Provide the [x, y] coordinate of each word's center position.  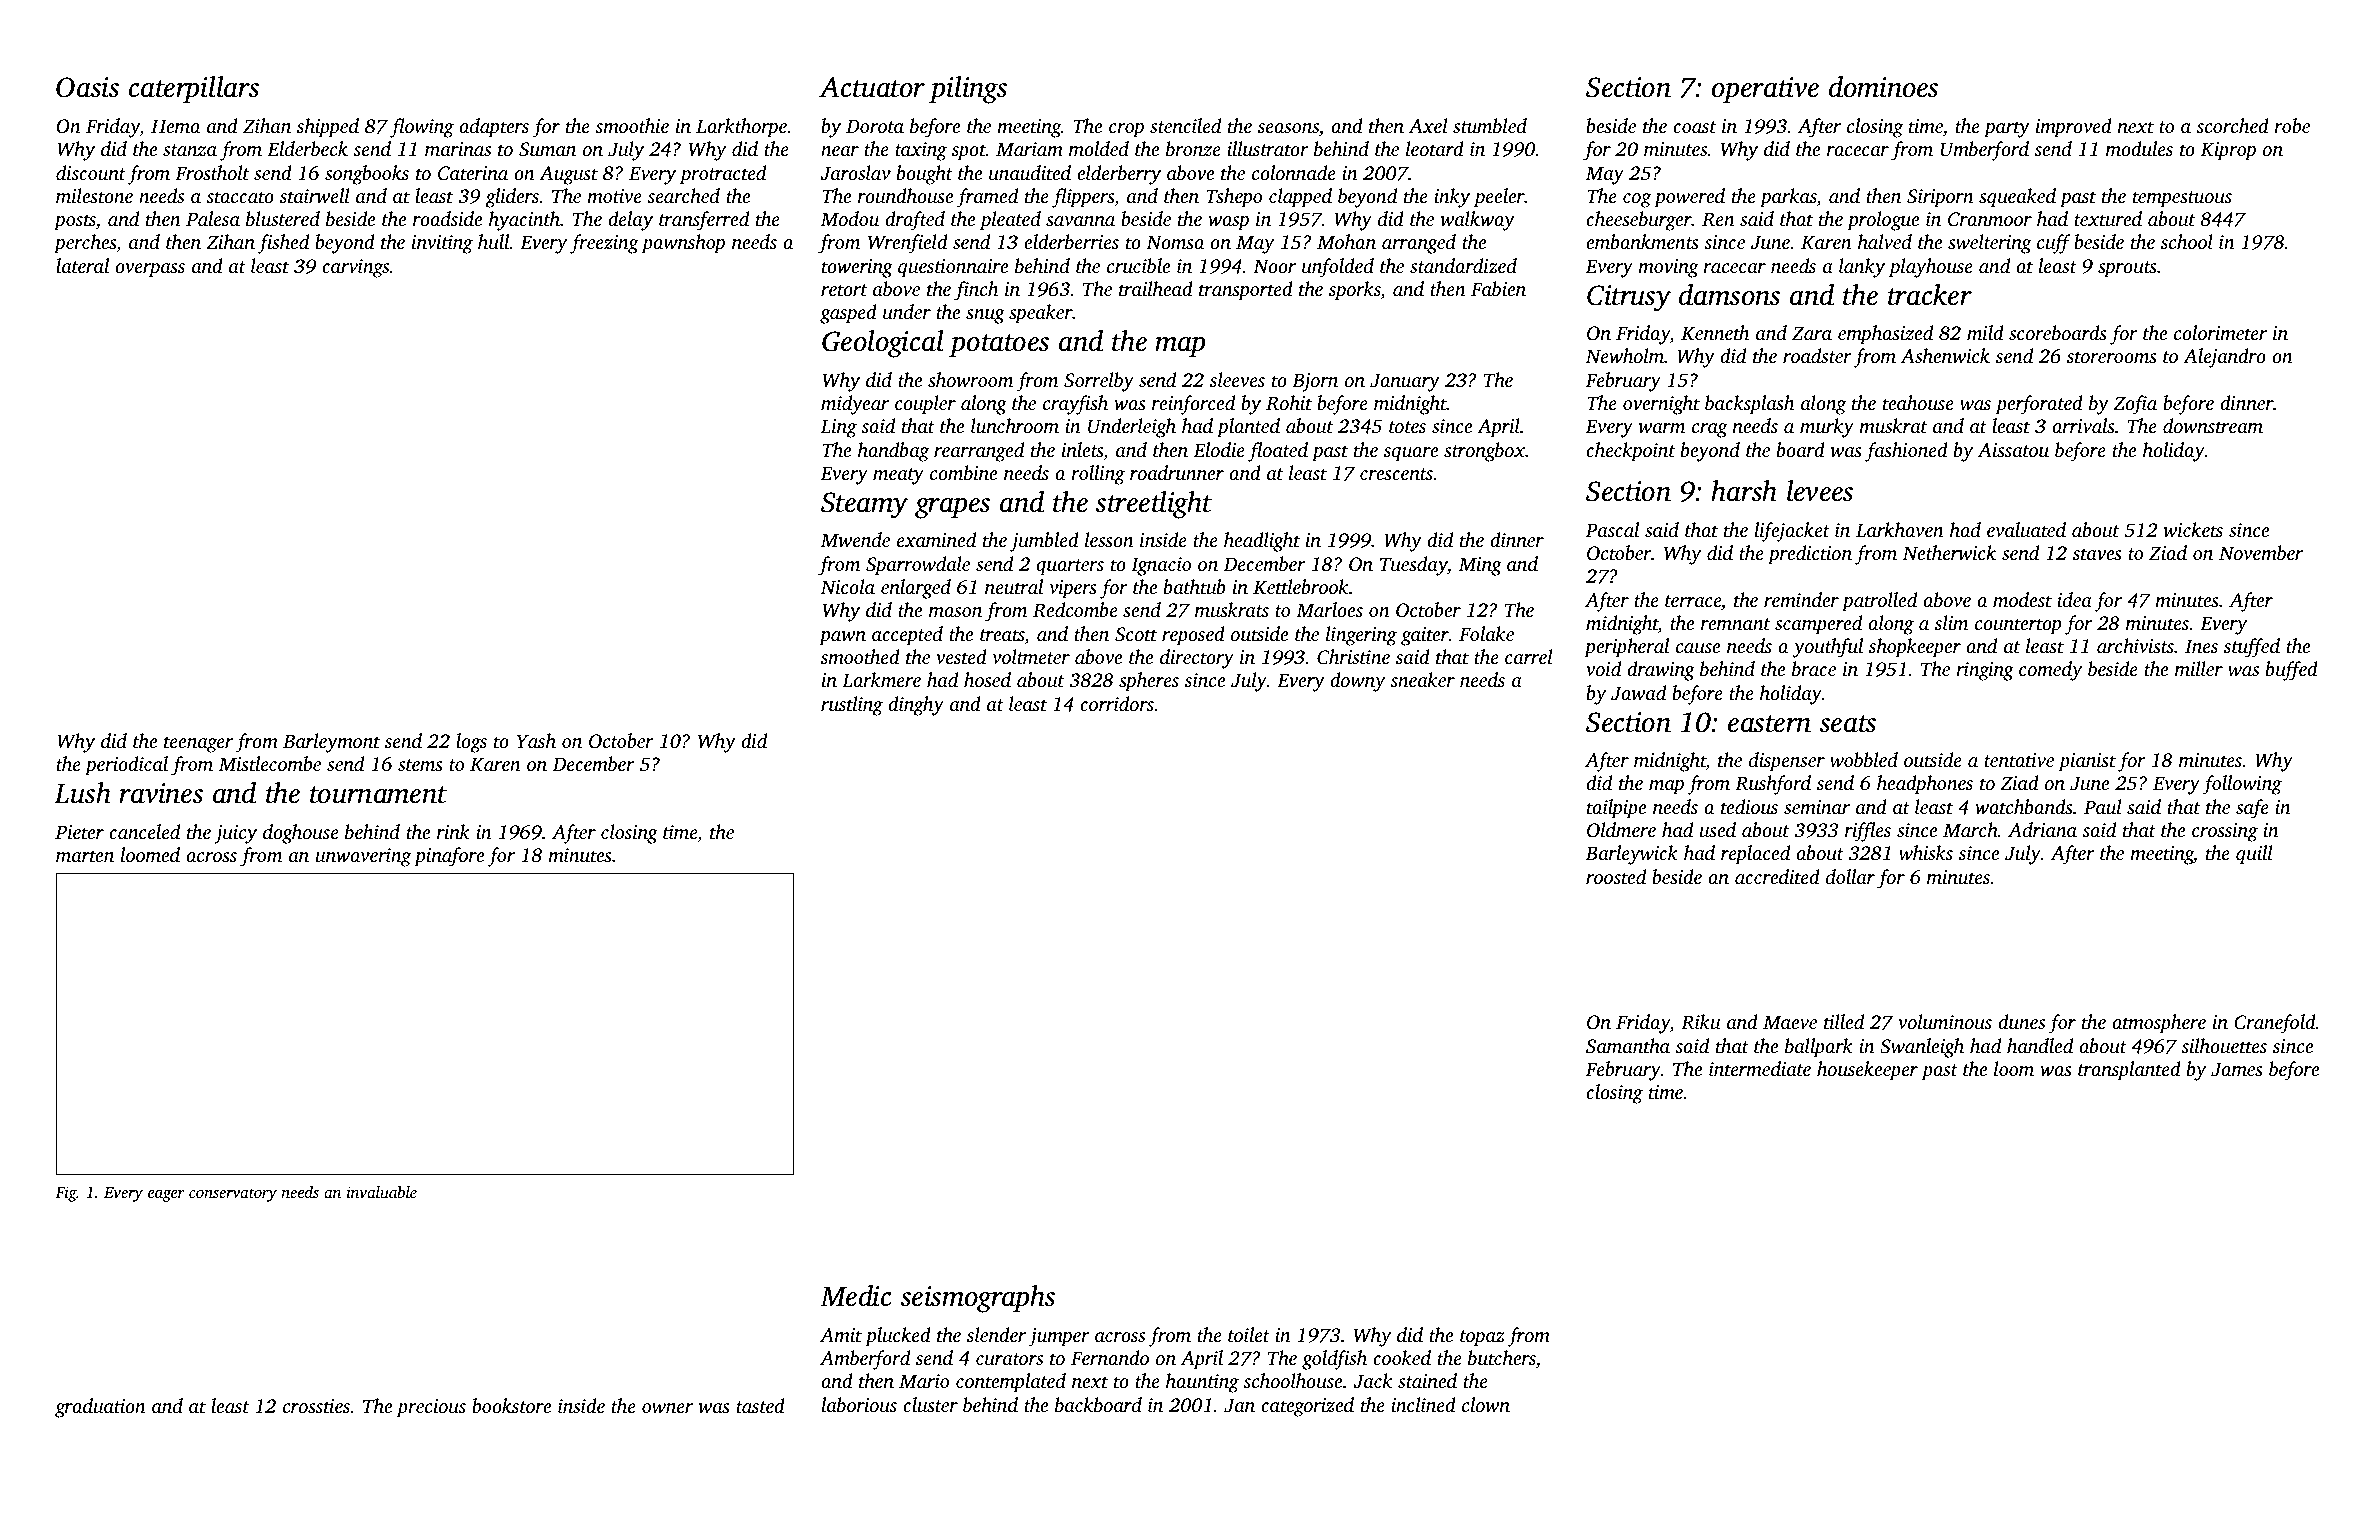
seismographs [978, 1299]
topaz [1482, 1338]
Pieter [79, 832]
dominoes [1883, 87]
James [2237, 1069]
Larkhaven [1900, 529]
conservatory [233, 1195]
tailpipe [1616, 809]
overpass [150, 270]
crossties [316, 1406]
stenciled [1185, 125]
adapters [494, 128]
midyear [855, 405]
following [2242, 785]
